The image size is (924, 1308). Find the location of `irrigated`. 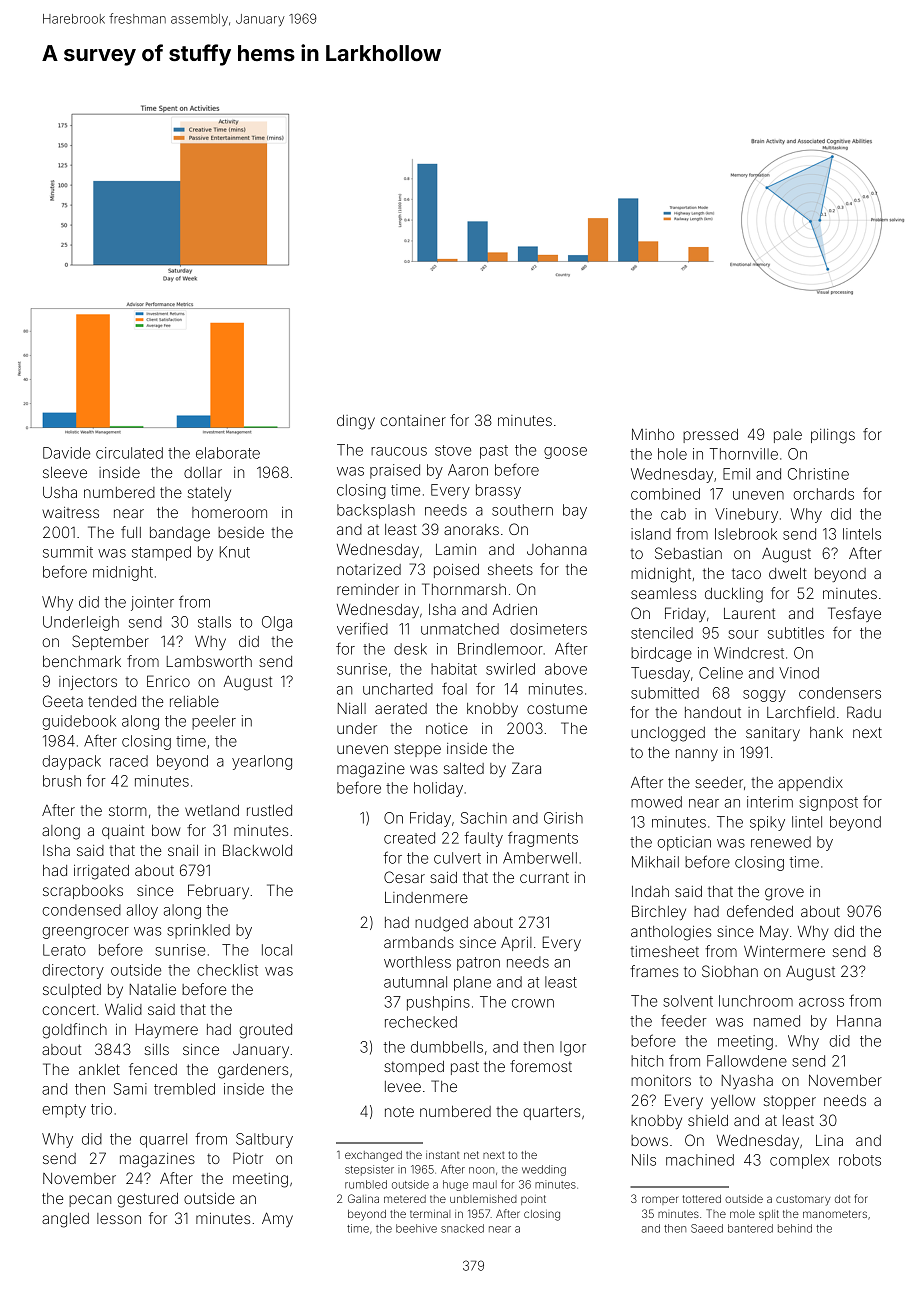

irrigated is located at coordinates (101, 872).
